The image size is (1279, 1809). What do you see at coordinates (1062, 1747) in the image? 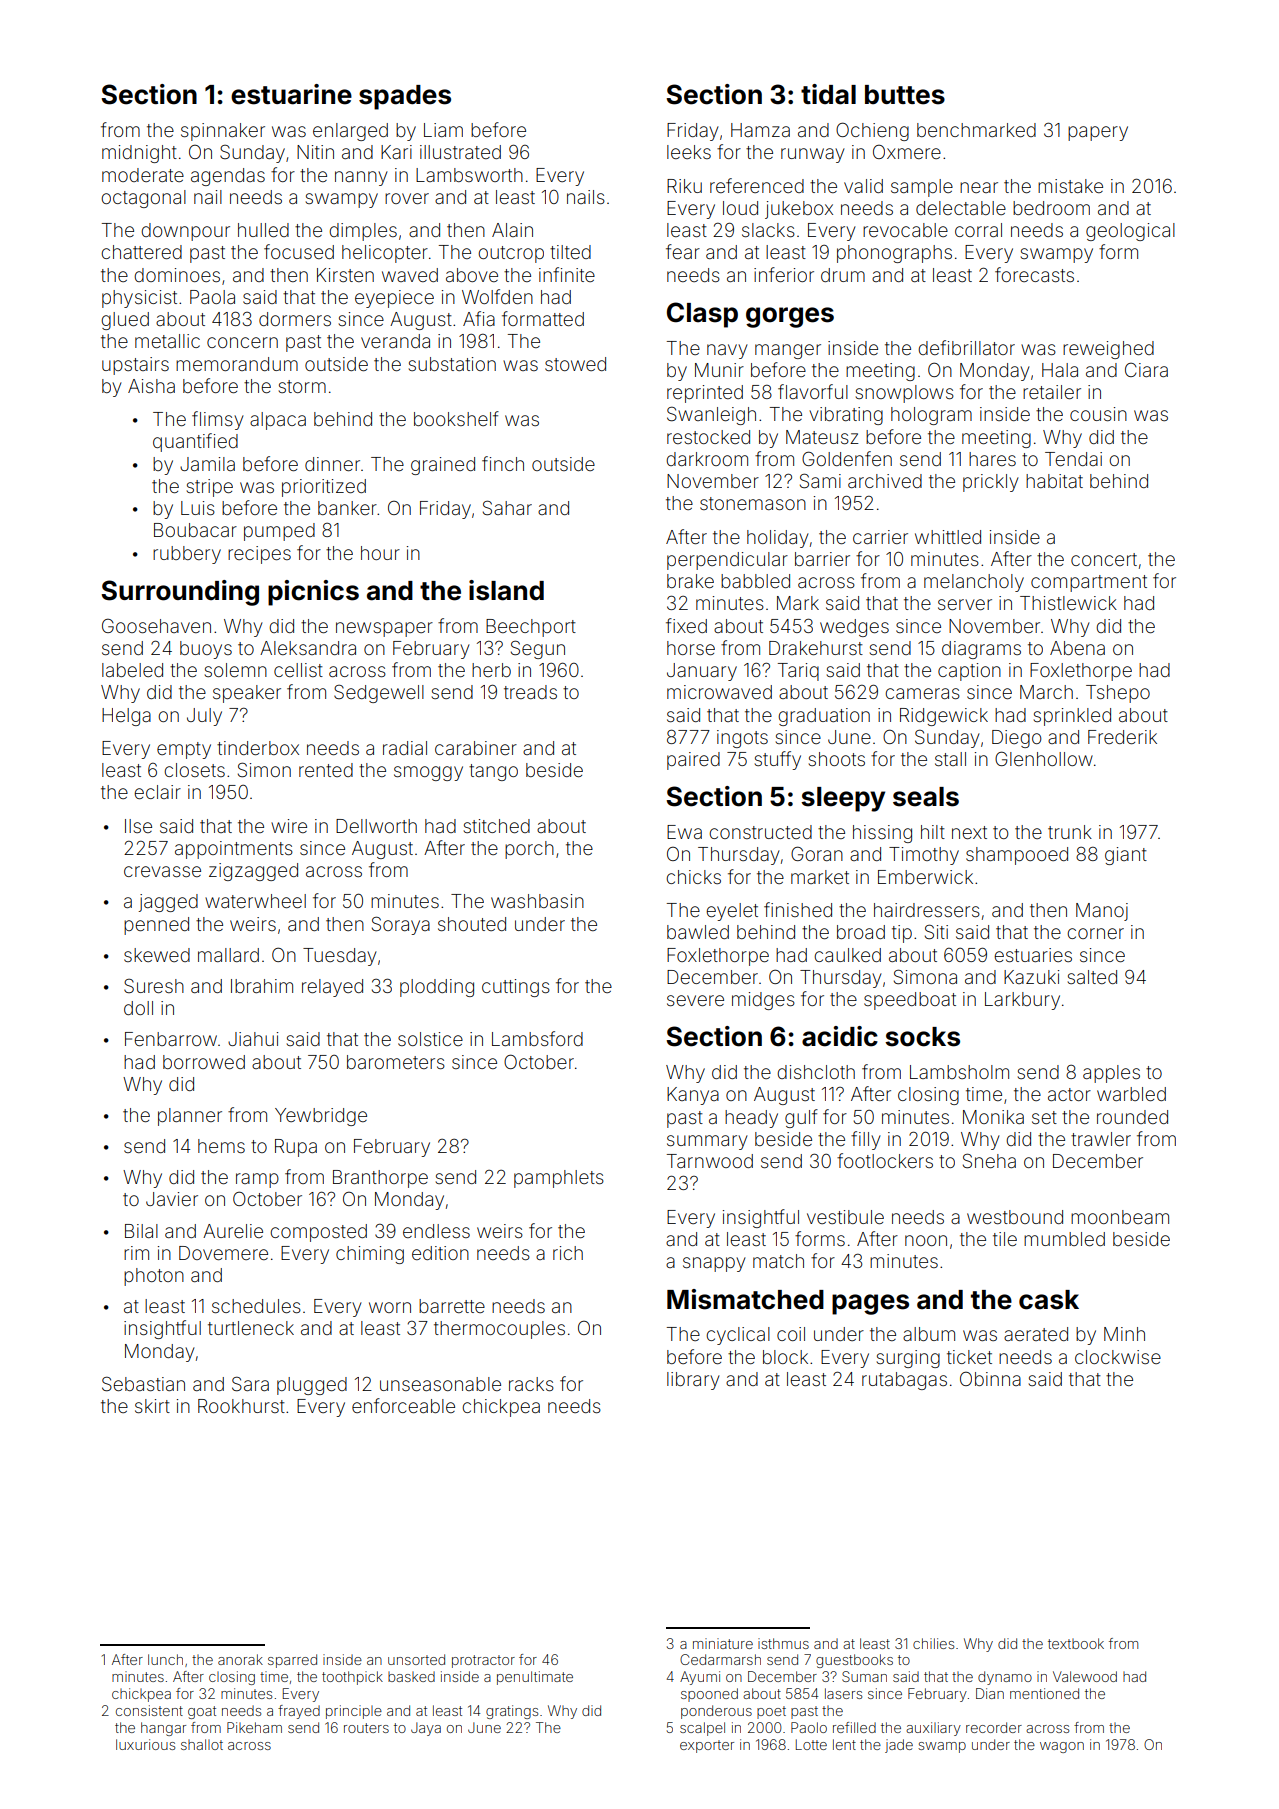
I see `wagon` at bounding box center [1062, 1747].
